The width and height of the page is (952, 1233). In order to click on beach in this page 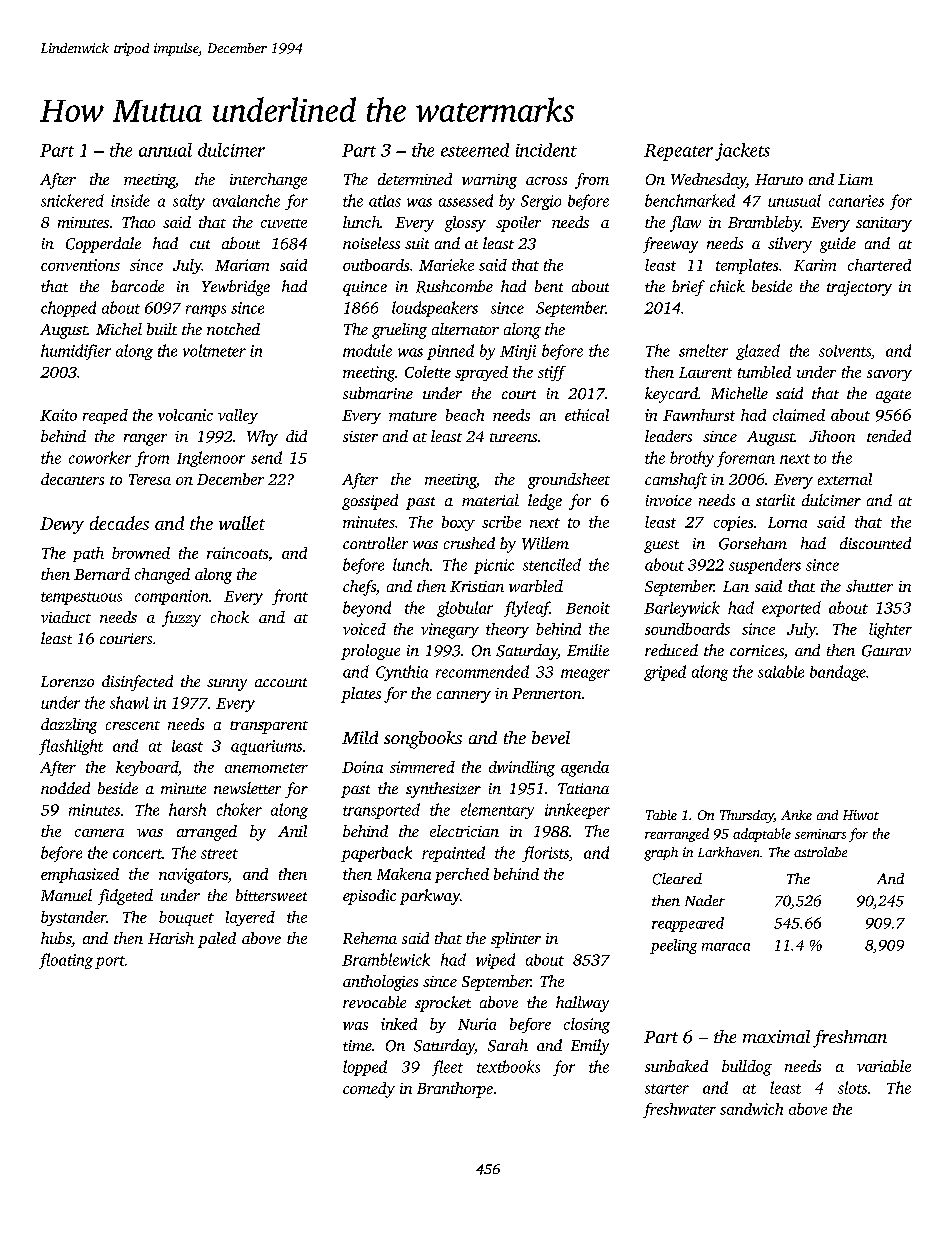, I will do `click(465, 415)`.
